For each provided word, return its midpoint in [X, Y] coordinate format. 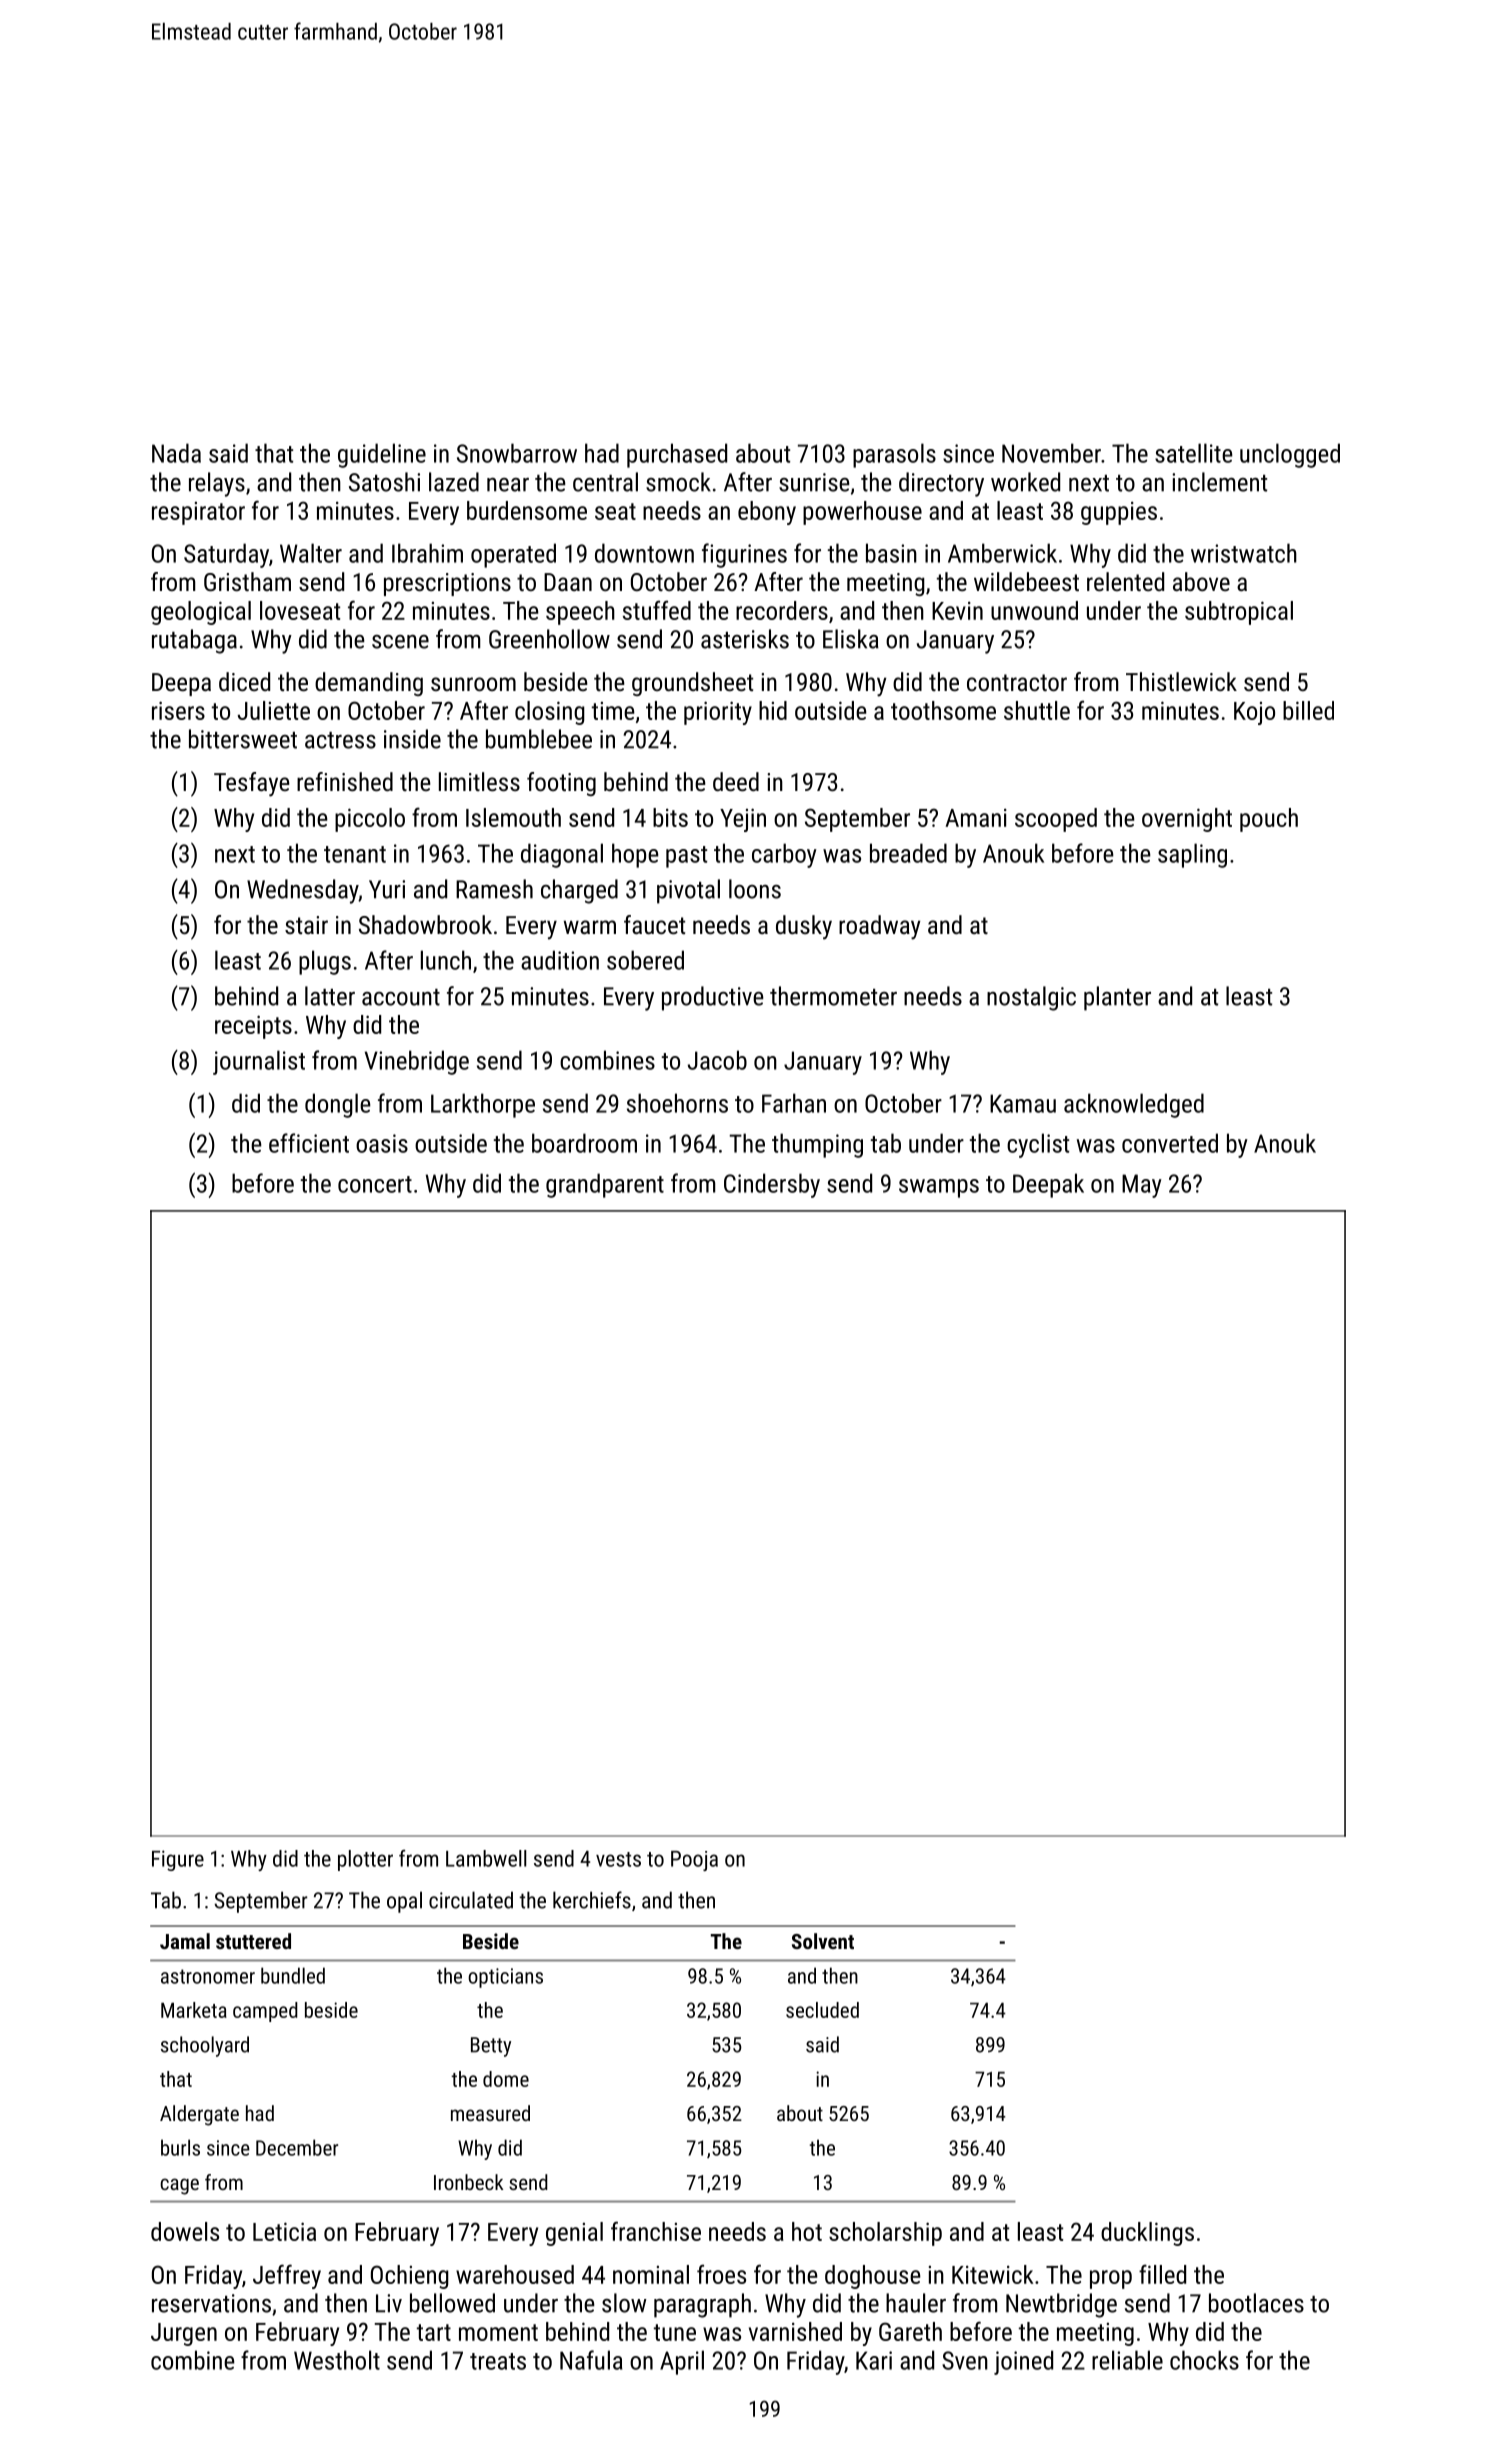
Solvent [823, 1941]
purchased [677, 455]
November [1051, 453]
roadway [879, 927]
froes [721, 2274]
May [1142, 1186]
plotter [365, 1860]
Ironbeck [468, 2182]
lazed [454, 482]
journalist [259, 1062]
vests [618, 1859]
